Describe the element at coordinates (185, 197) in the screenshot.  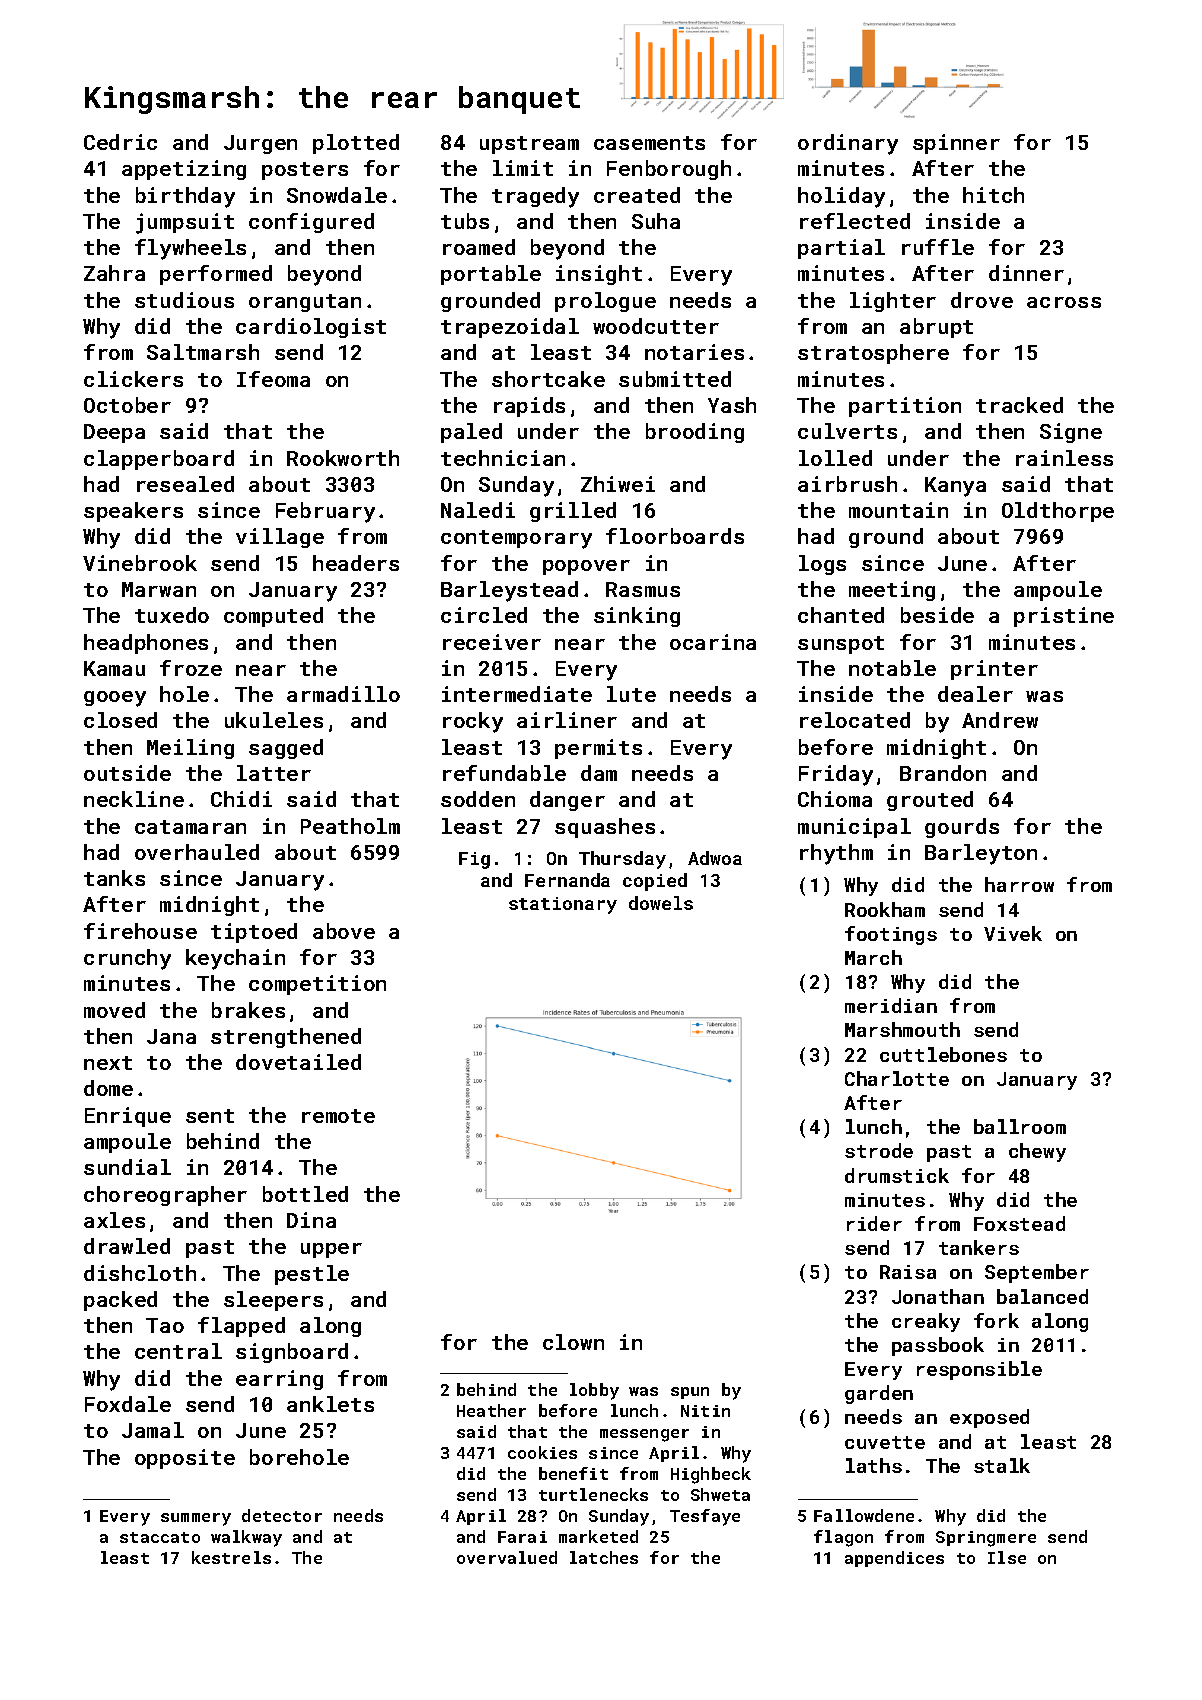
I see `birthday` at that location.
